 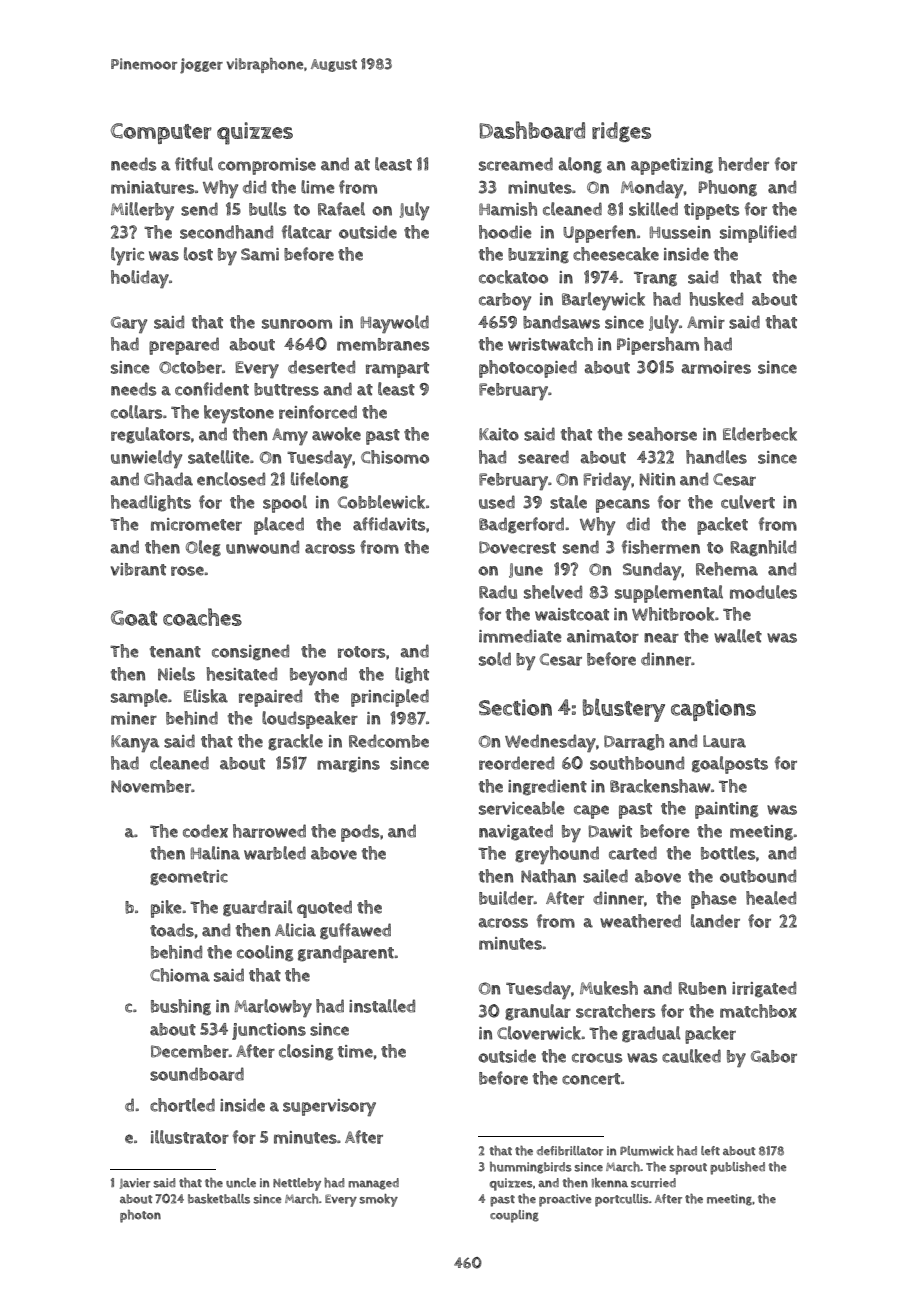 I want to click on supervisory, so click(x=329, y=1107).
